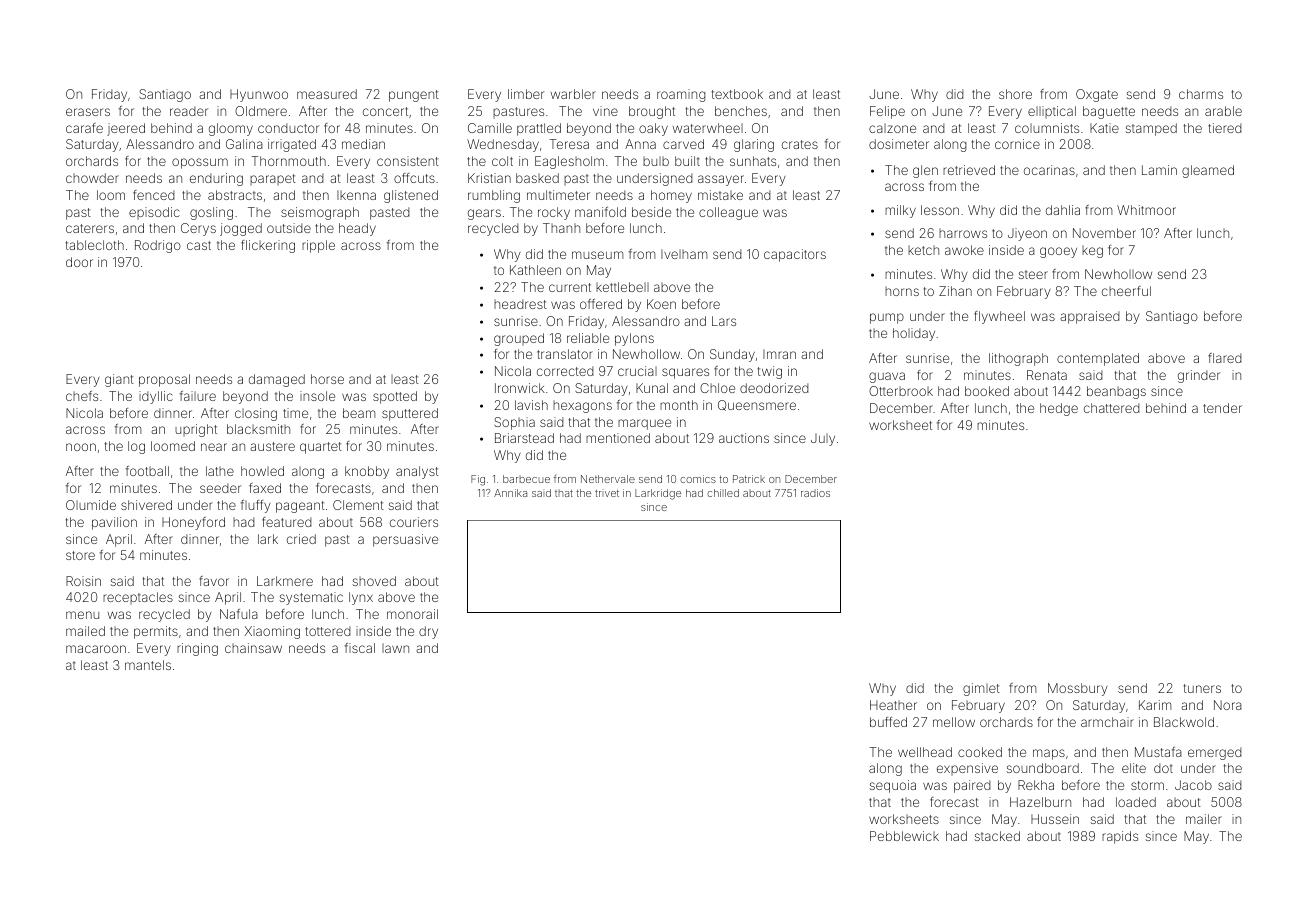  I want to click on Teresa, so click(569, 144).
